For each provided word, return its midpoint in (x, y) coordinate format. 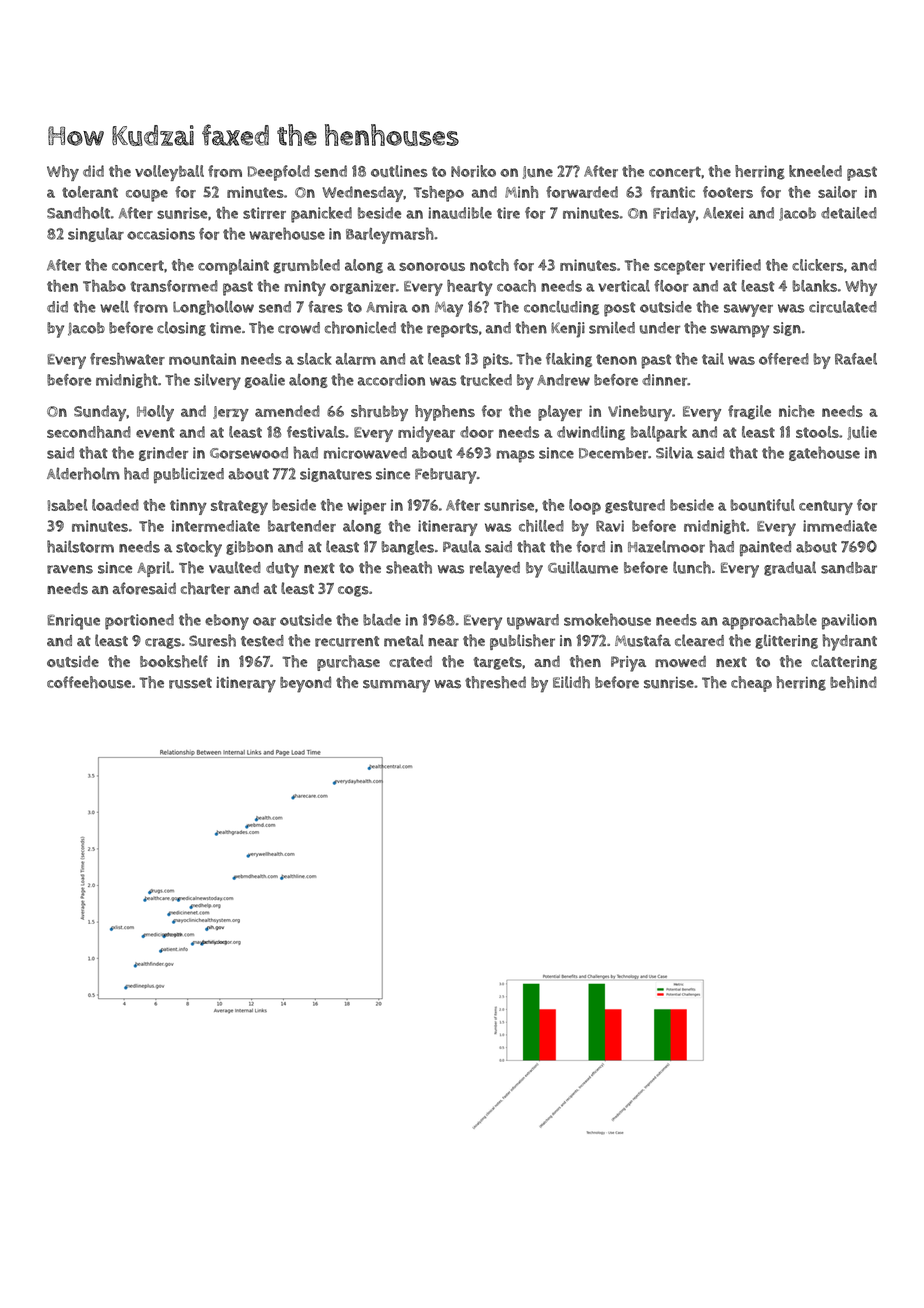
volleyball (169, 173)
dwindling (591, 433)
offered (784, 359)
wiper (366, 507)
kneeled (815, 171)
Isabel (67, 505)
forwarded (582, 192)
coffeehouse (89, 682)
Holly (155, 413)
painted (765, 549)
